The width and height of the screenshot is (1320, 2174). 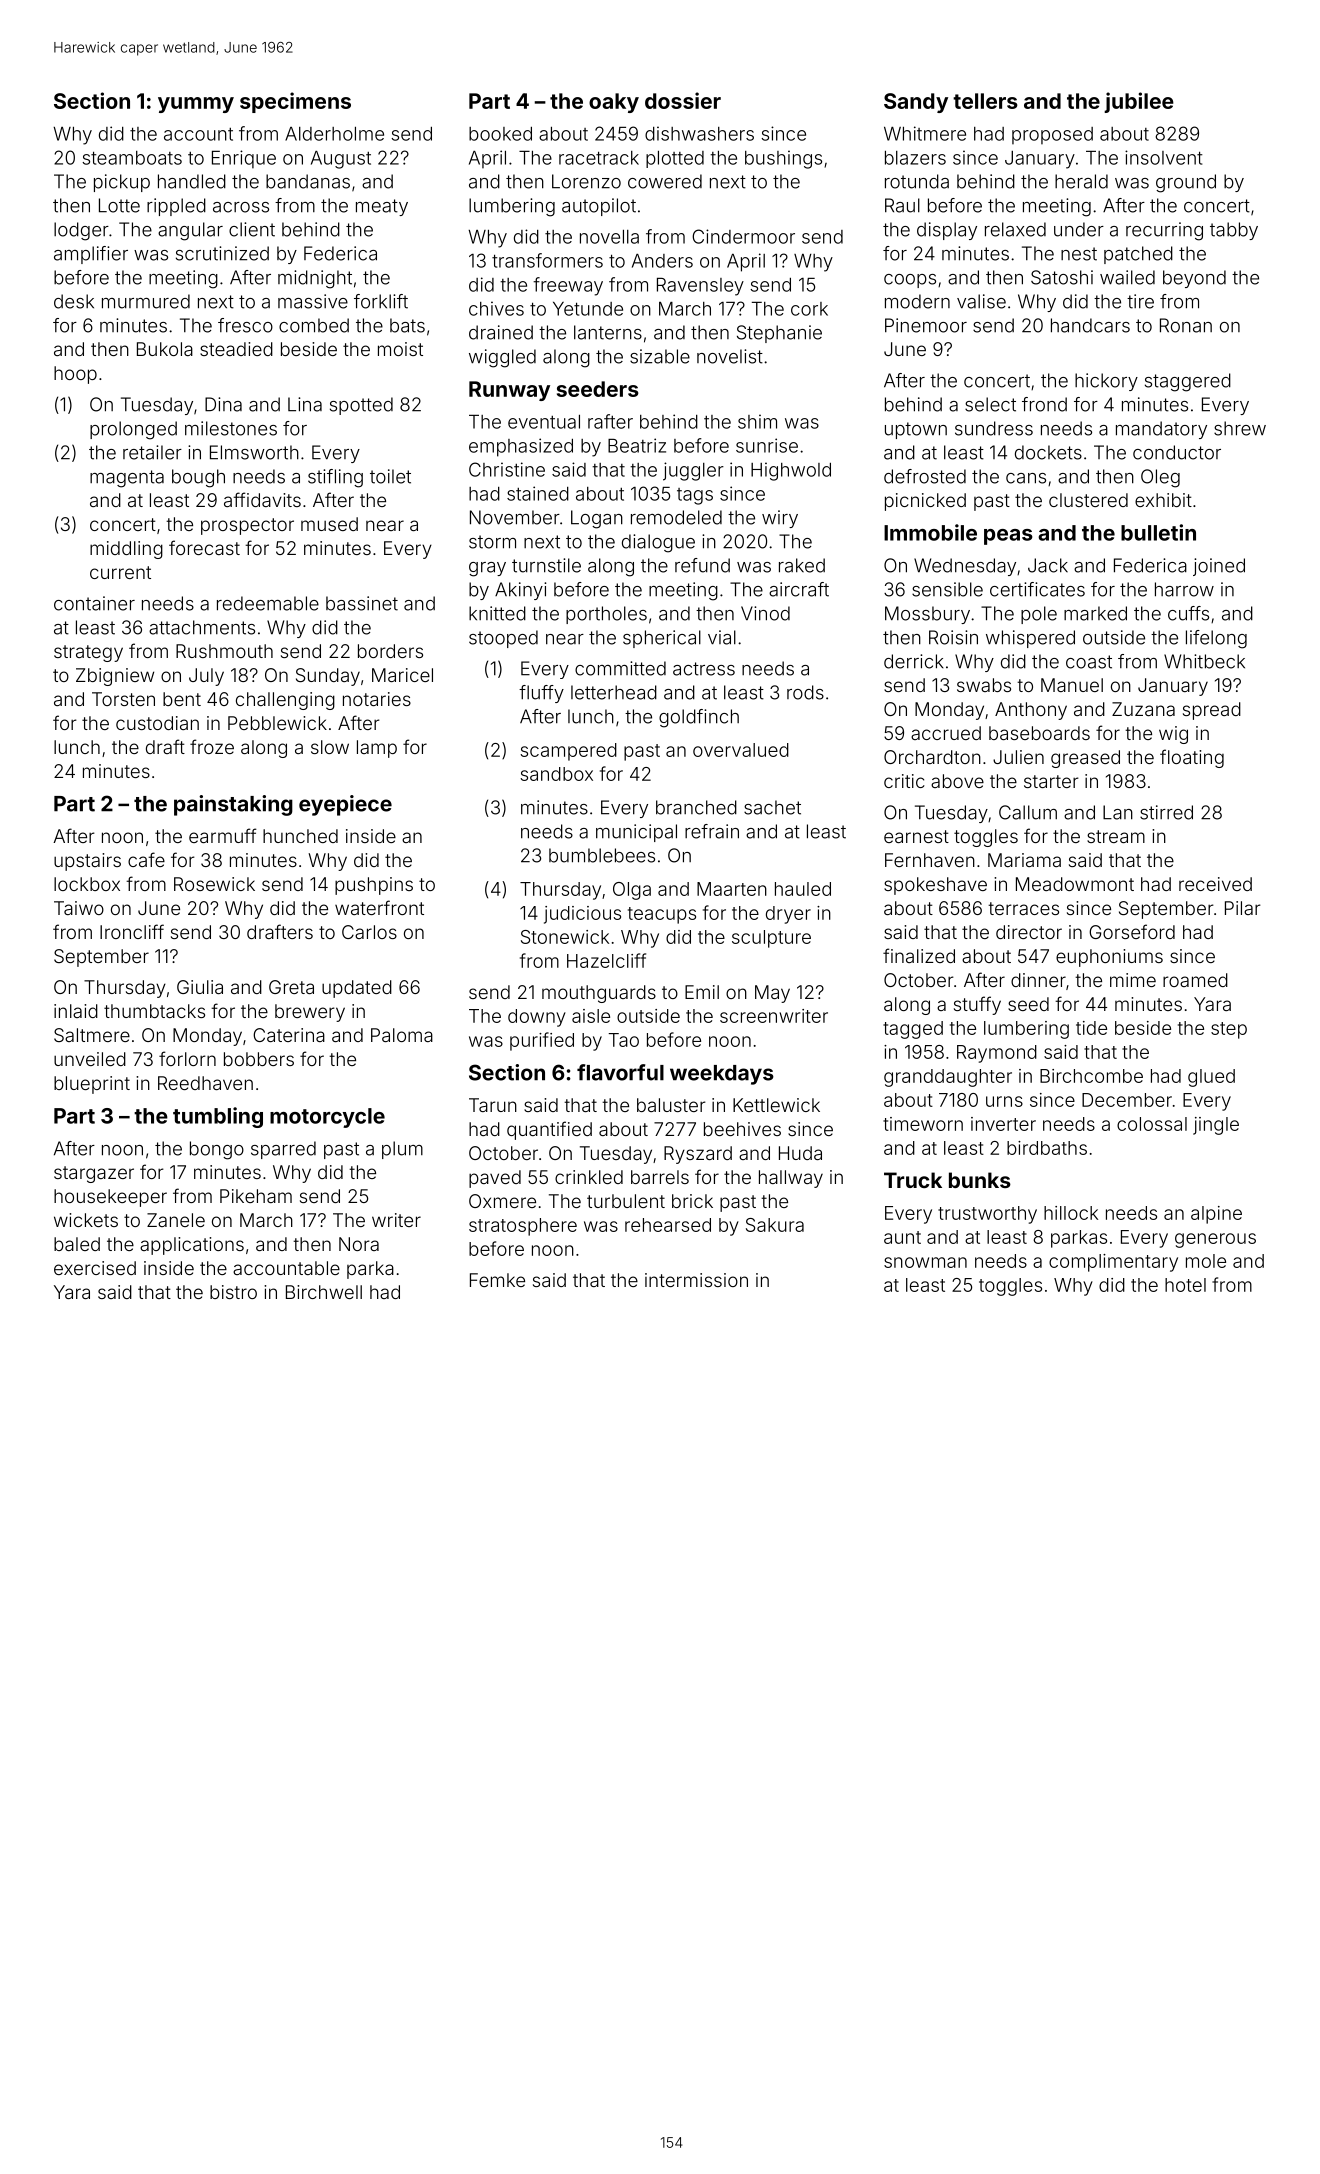 What do you see at coordinates (932, 757) in the screenshot?
I see `Orchardton` at bounding box center [932, 757].
